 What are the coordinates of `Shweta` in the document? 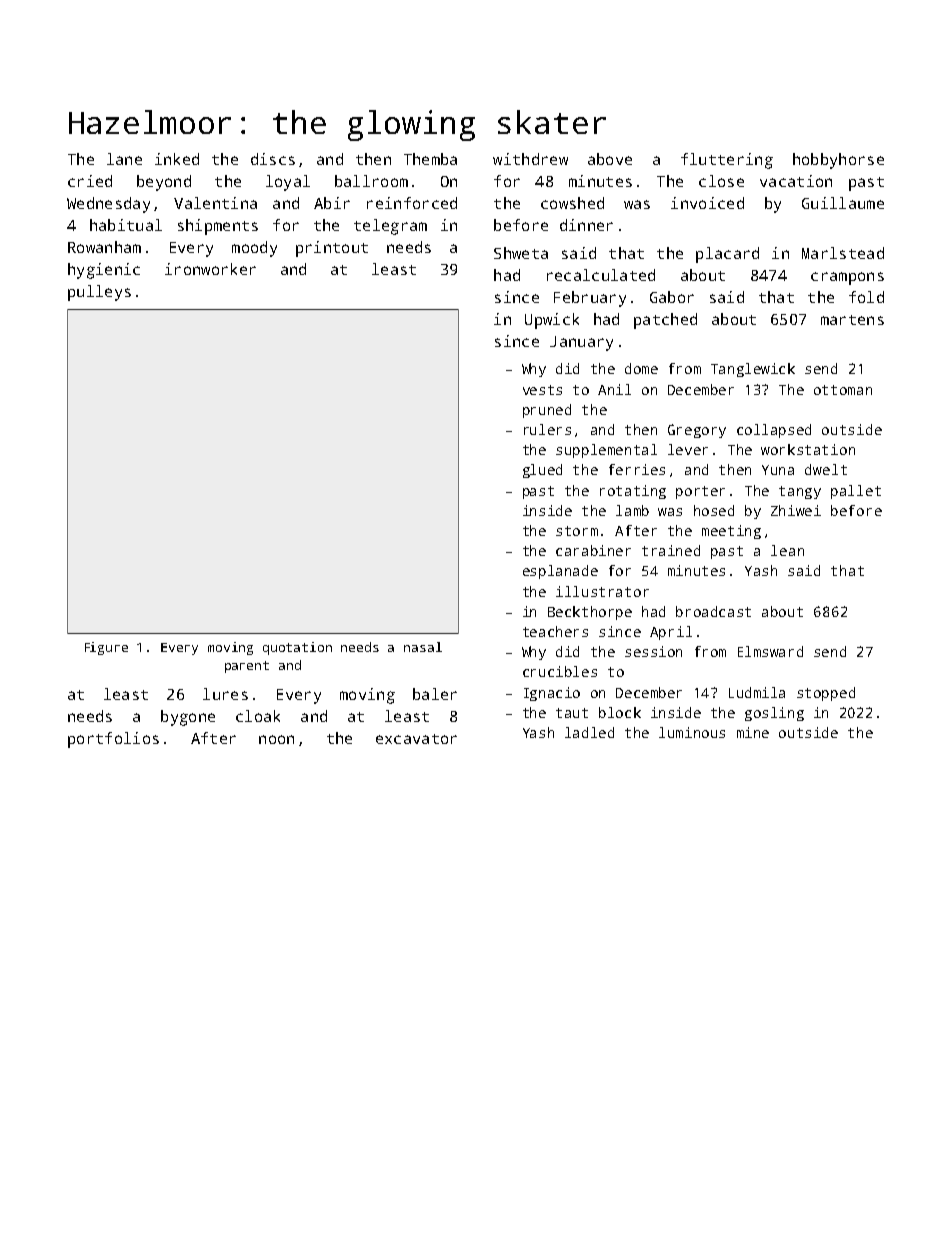 It's located at (521, 253).
